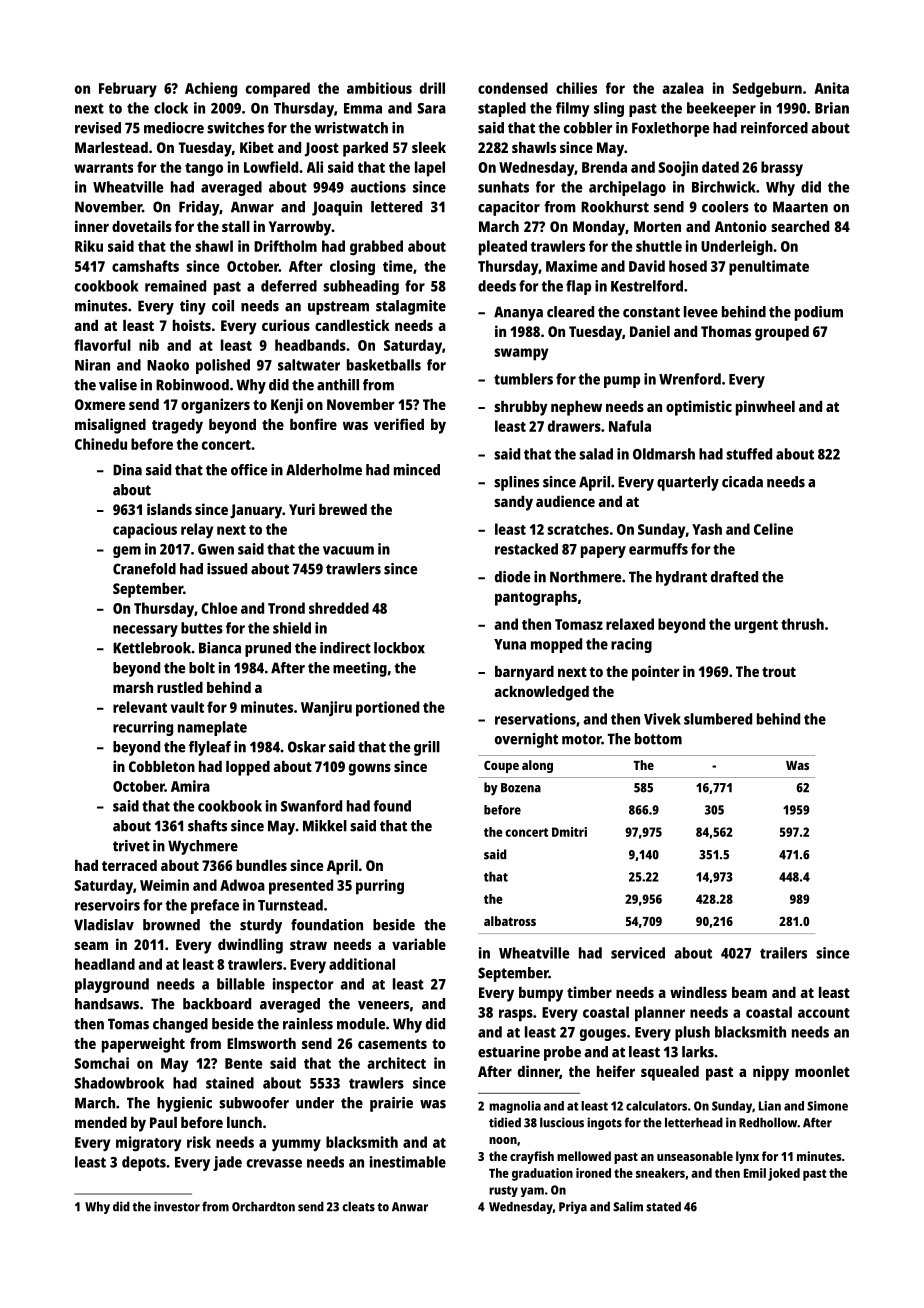 The width and height of the document is (924, 1308). What do you see at coordinates (263, 1206) in the document?
I see `Orchardton` at bounding box center [263, 1206].
